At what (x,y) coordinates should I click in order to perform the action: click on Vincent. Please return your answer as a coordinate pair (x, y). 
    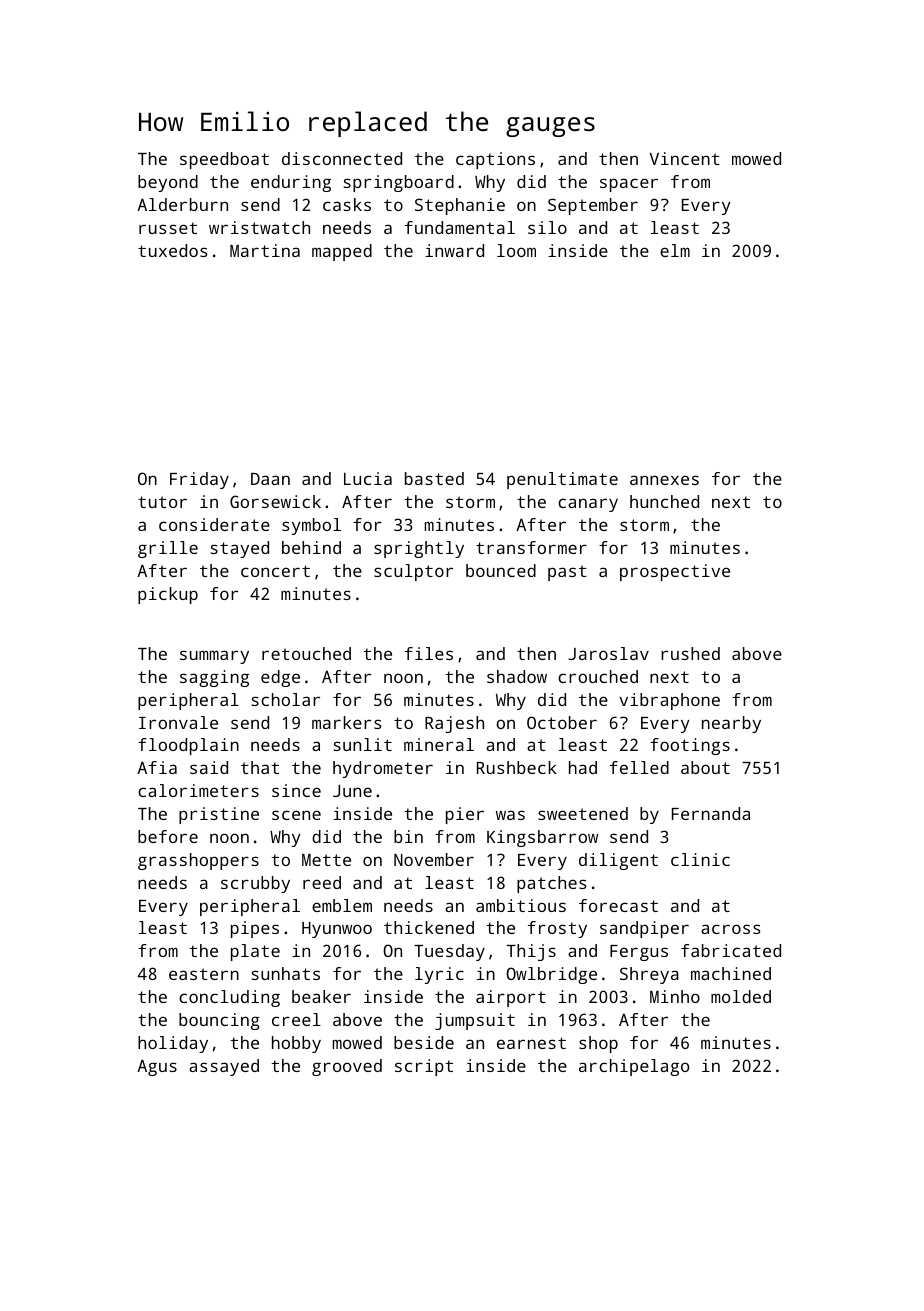
    Looking at the image, I should click on (685, 158).
